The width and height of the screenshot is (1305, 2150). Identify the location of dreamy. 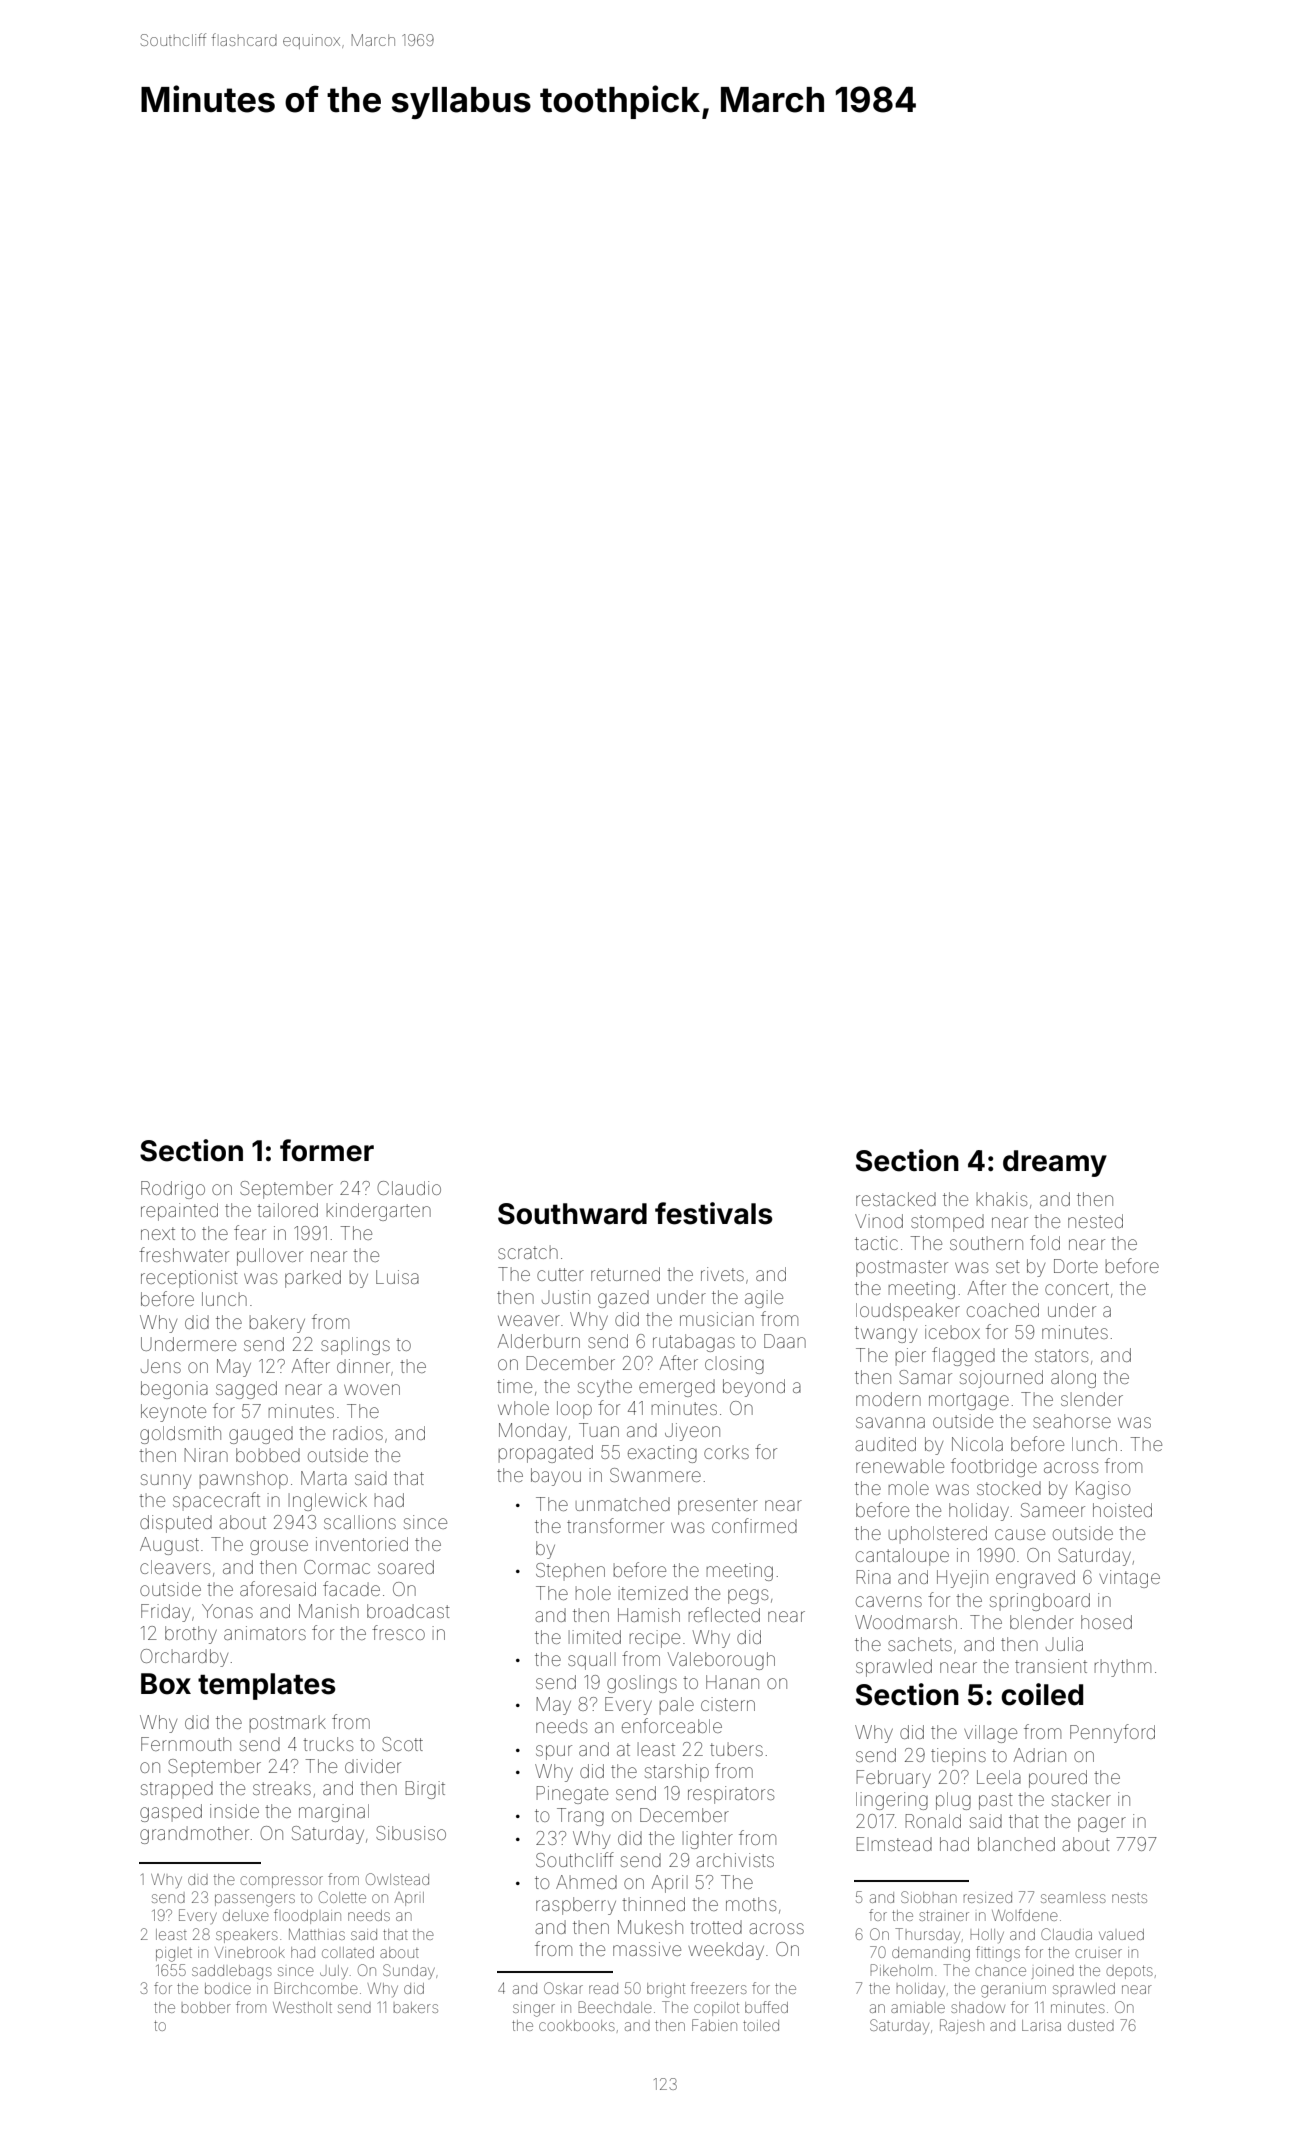
(1055, 1163).
